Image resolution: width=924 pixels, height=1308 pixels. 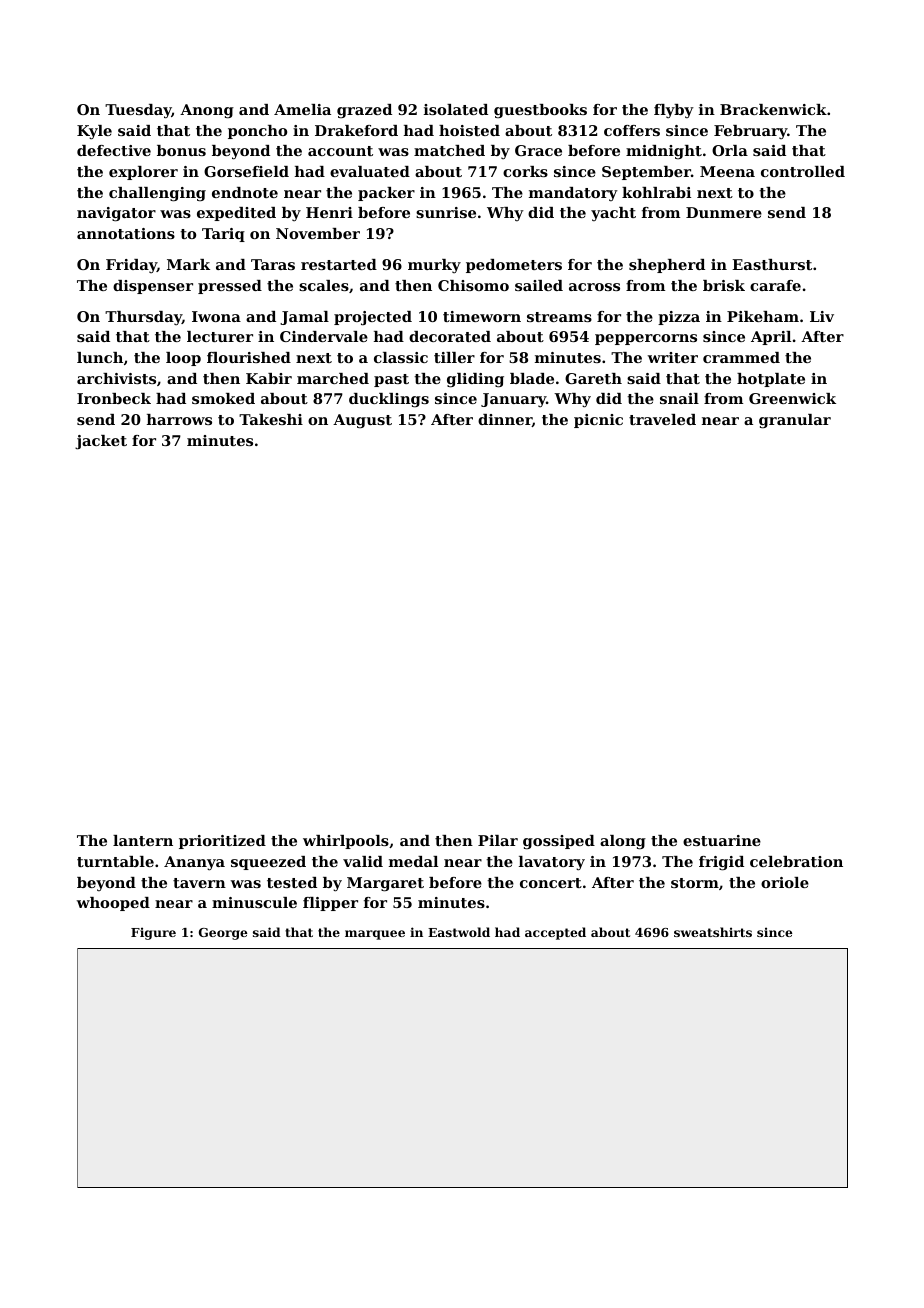 What do you see at coordinates (101, 442) in the screenshot?
I see `jacket` at bounding box center [101, 442].
